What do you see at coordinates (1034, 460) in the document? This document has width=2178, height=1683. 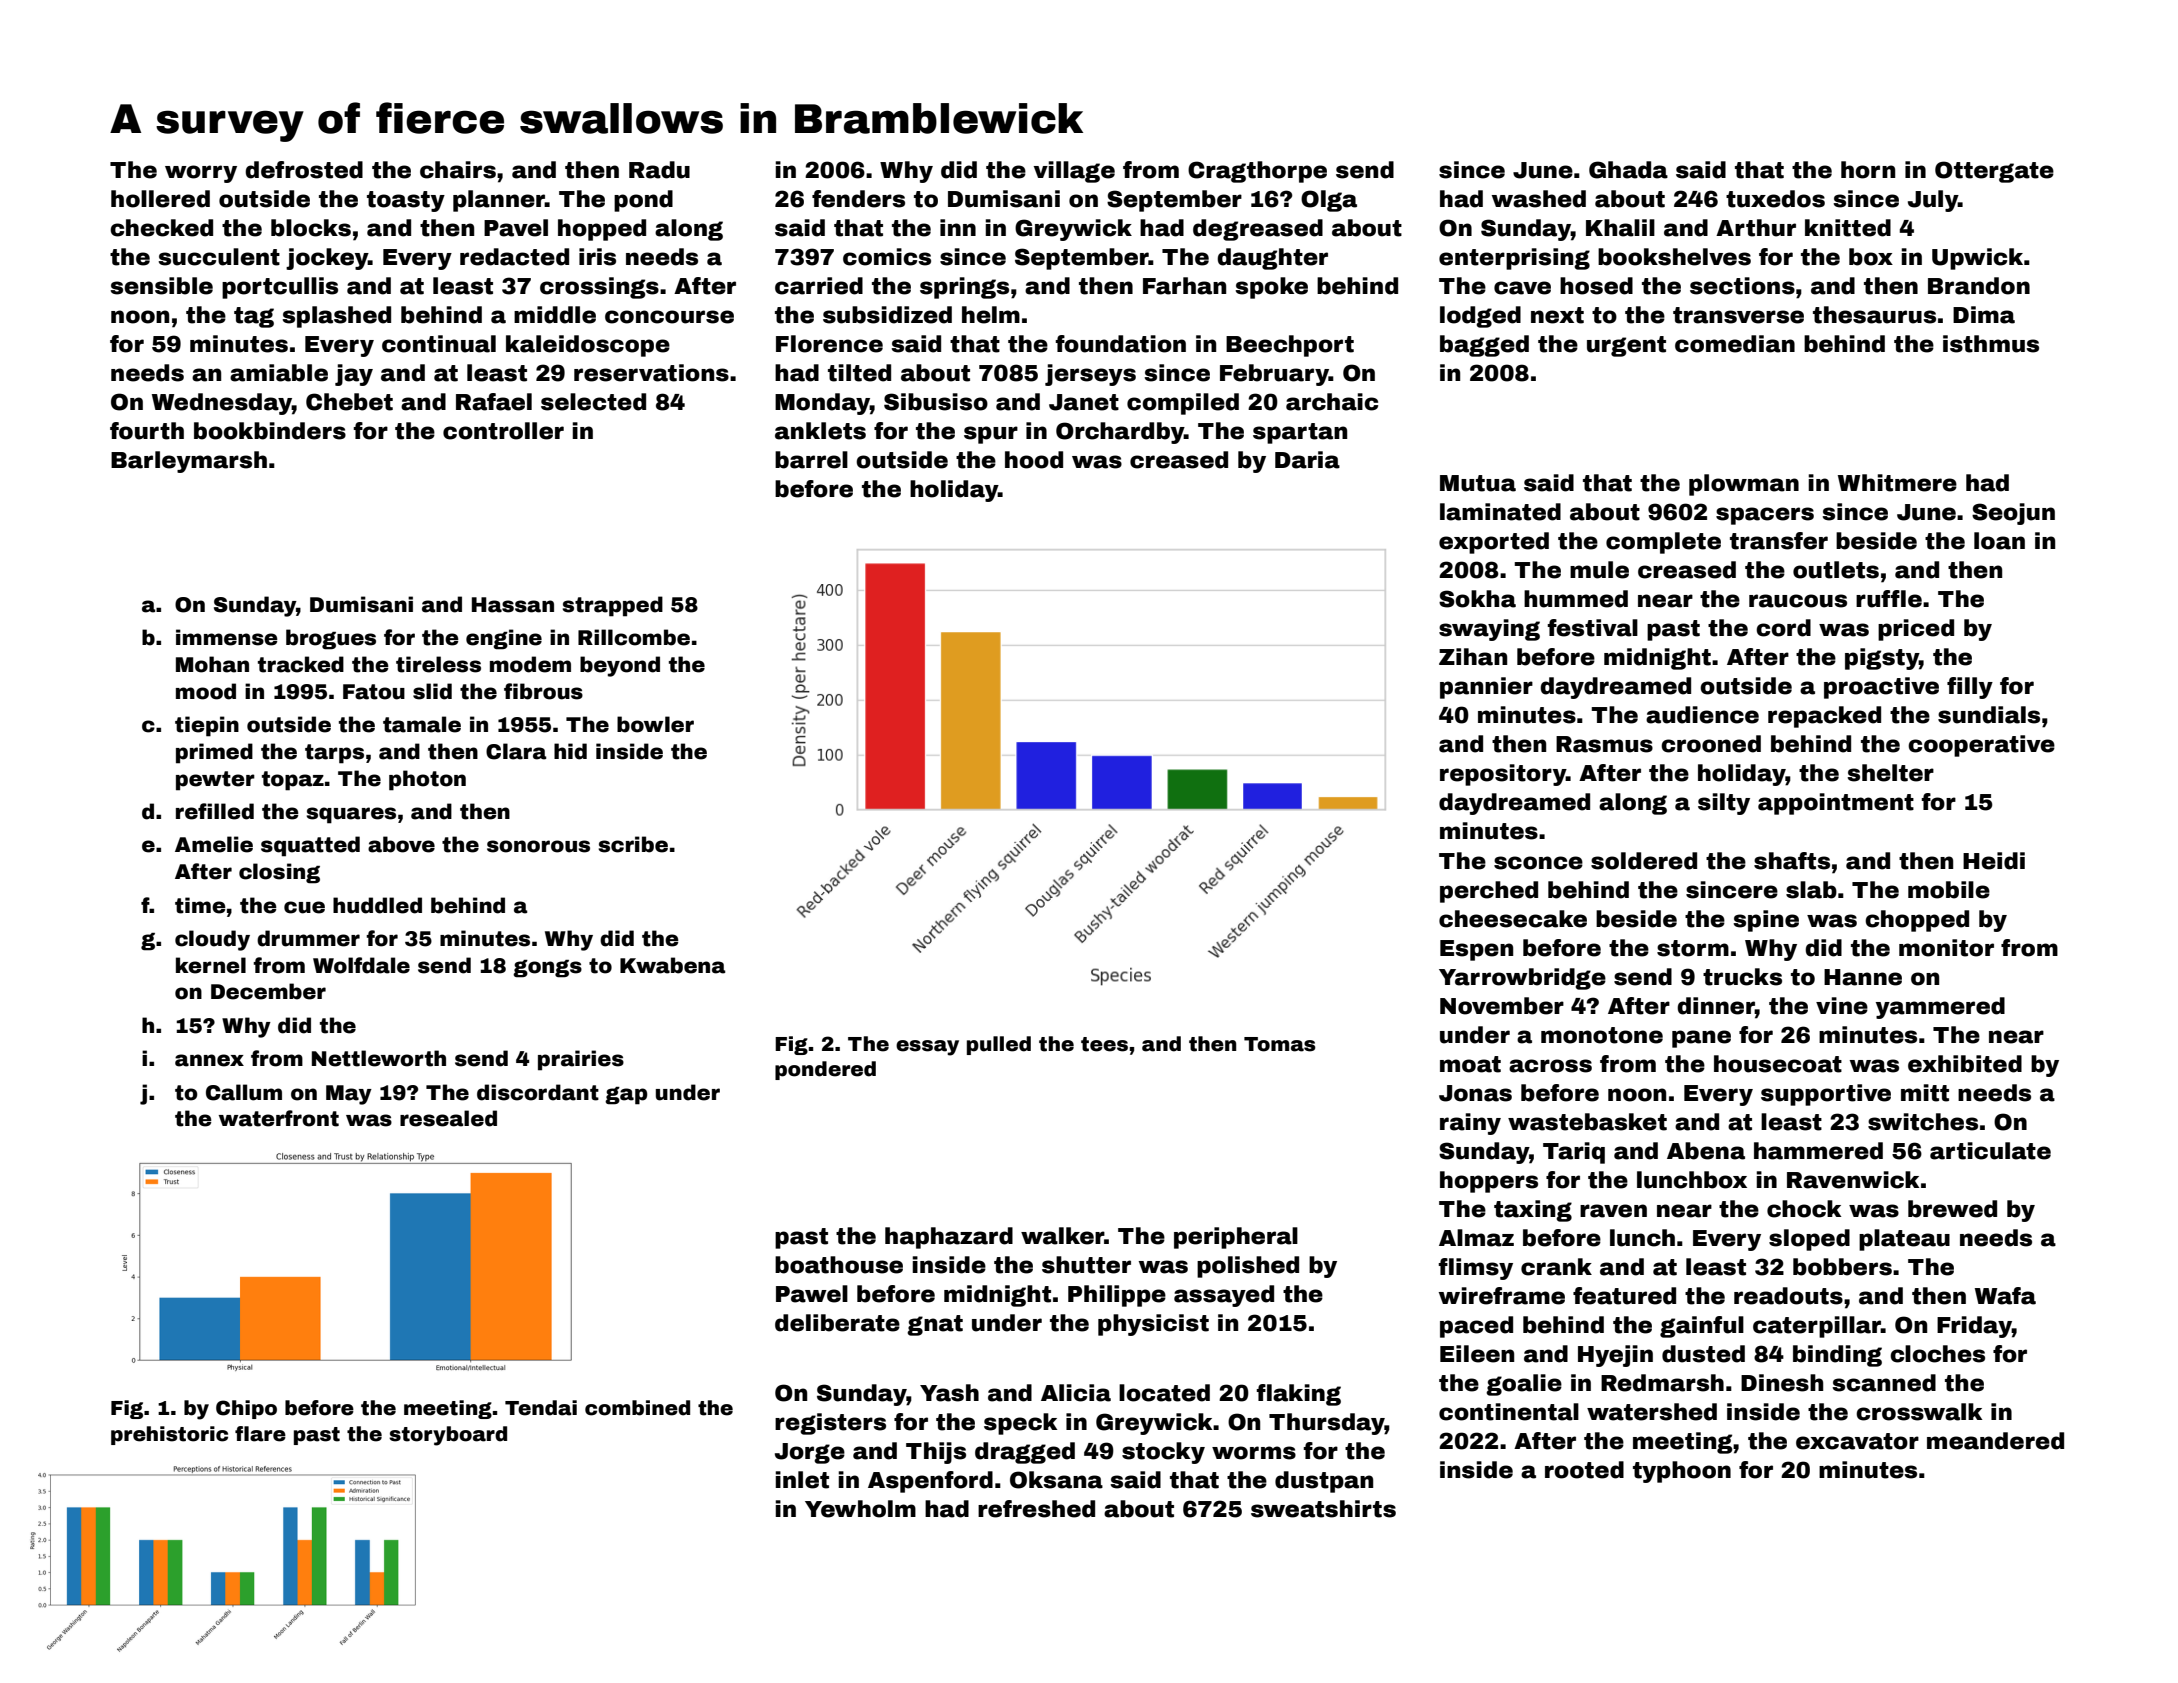 I see `hood` at bounding box center [1034, 460].
